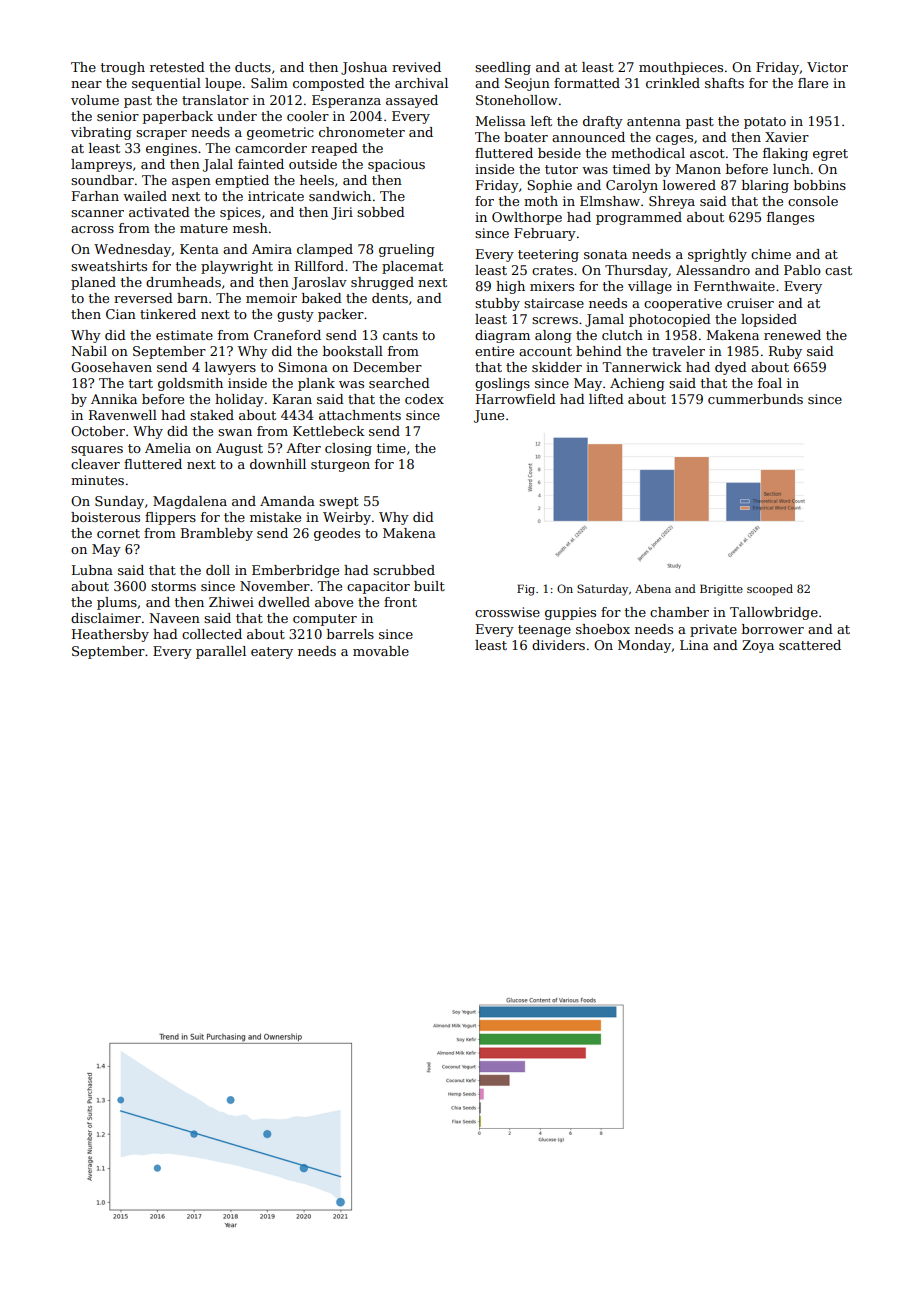  Describe the element at coordinates (827, 67) in the screenshot. I see `Victor` at that location.
